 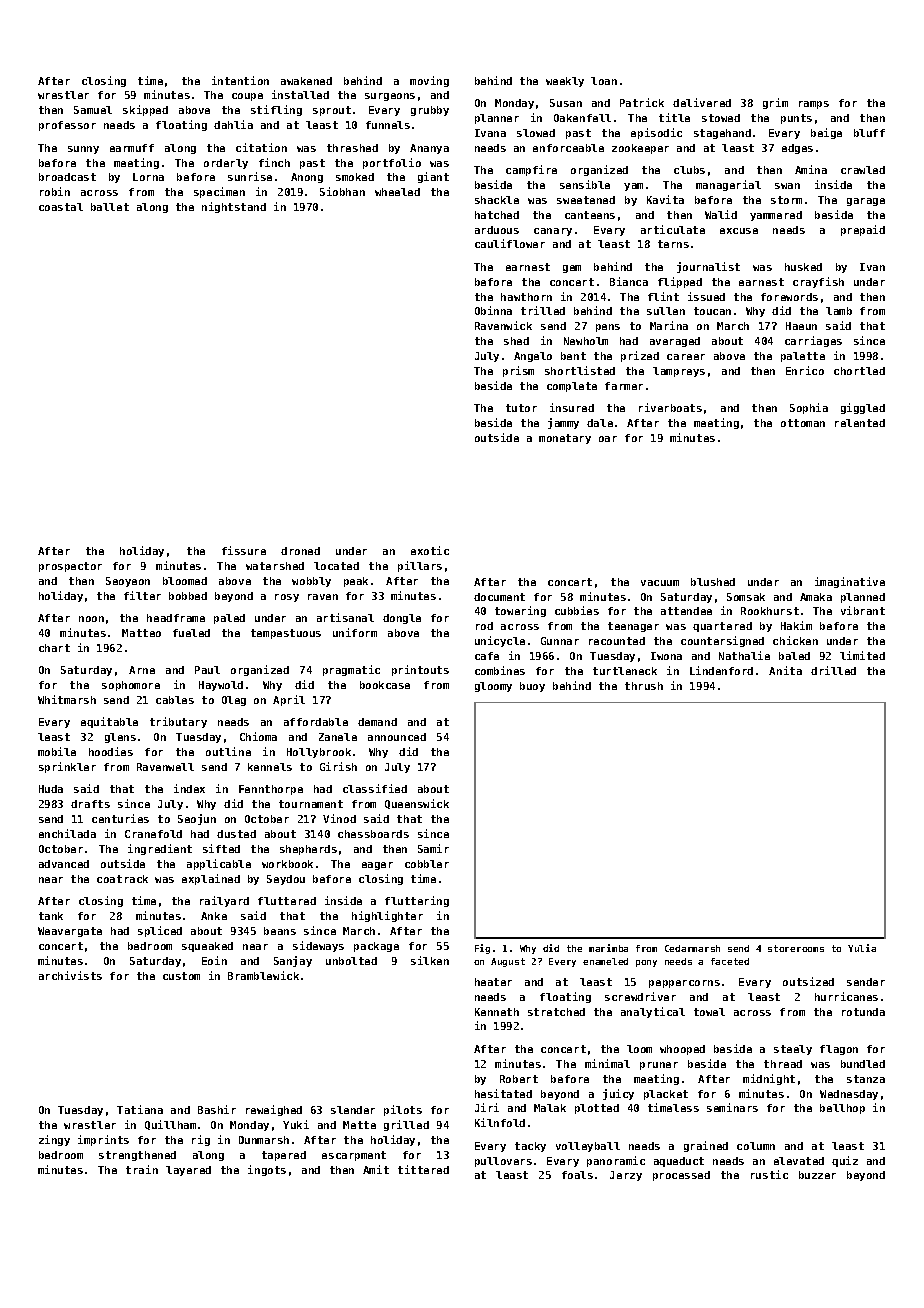 I want to click on citation, so click(x=261, y=147).
